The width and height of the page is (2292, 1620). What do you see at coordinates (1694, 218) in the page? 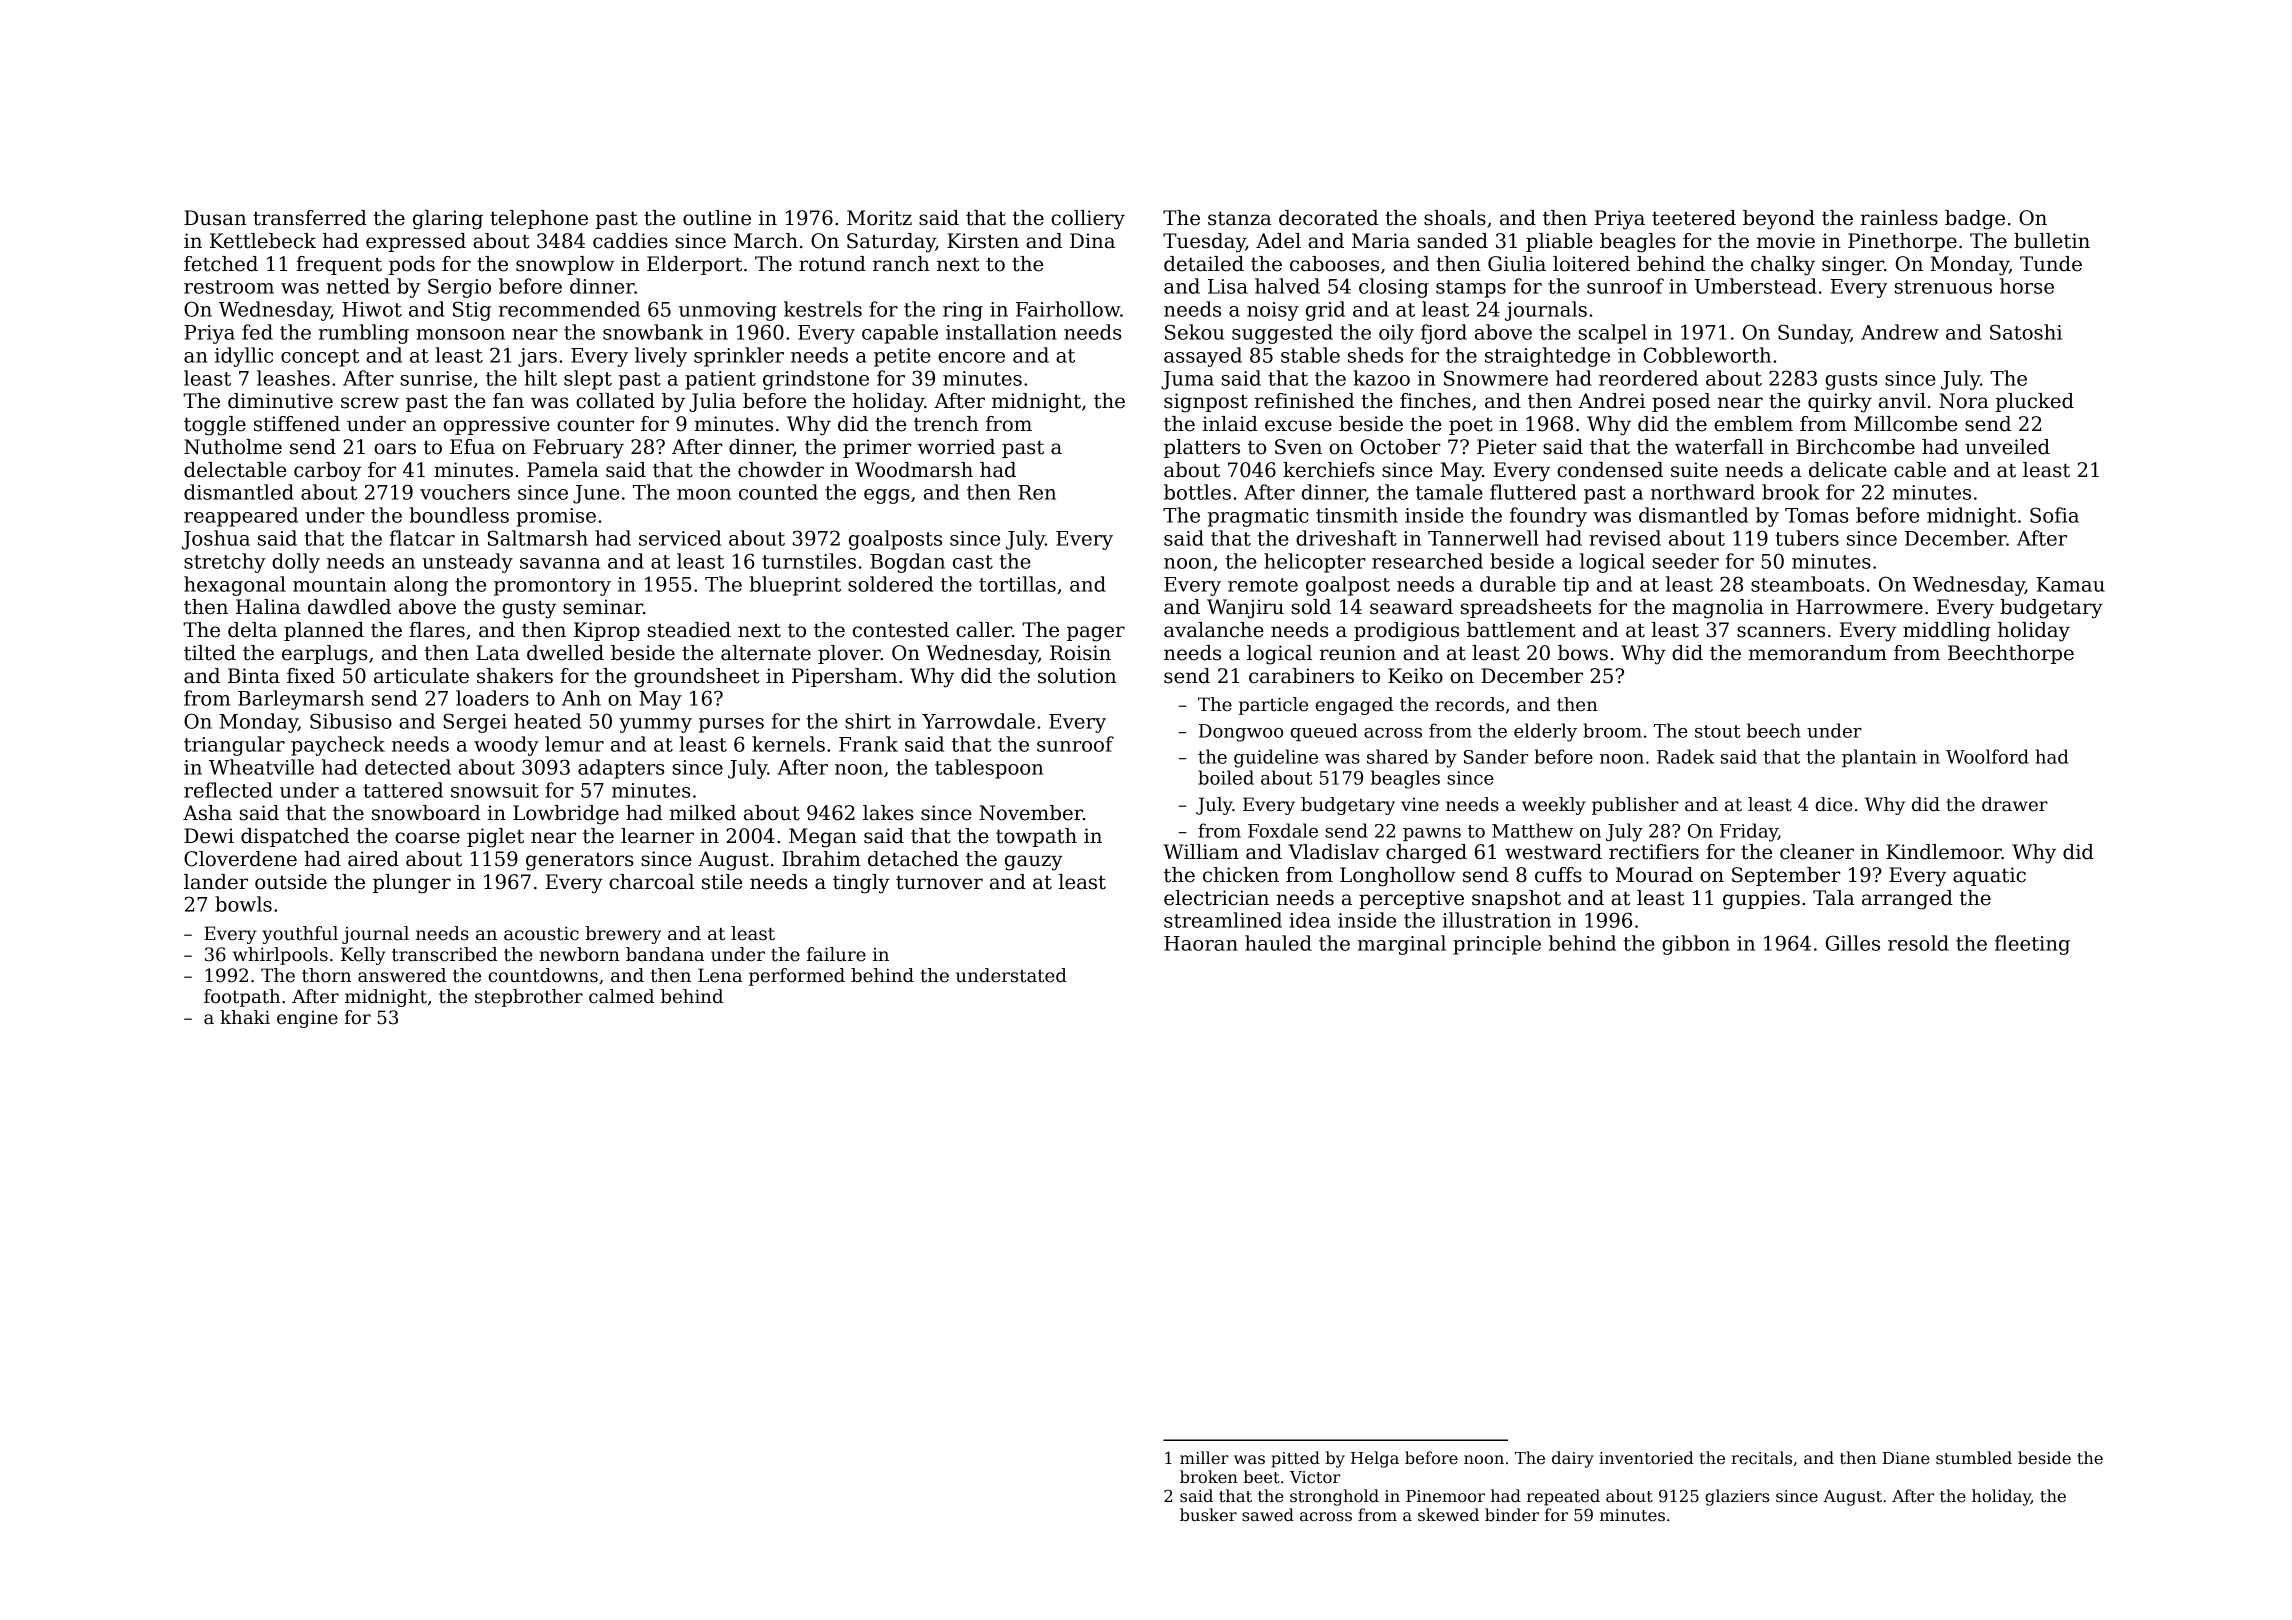
I see `teetered` at bounding box center [1694, 218].
